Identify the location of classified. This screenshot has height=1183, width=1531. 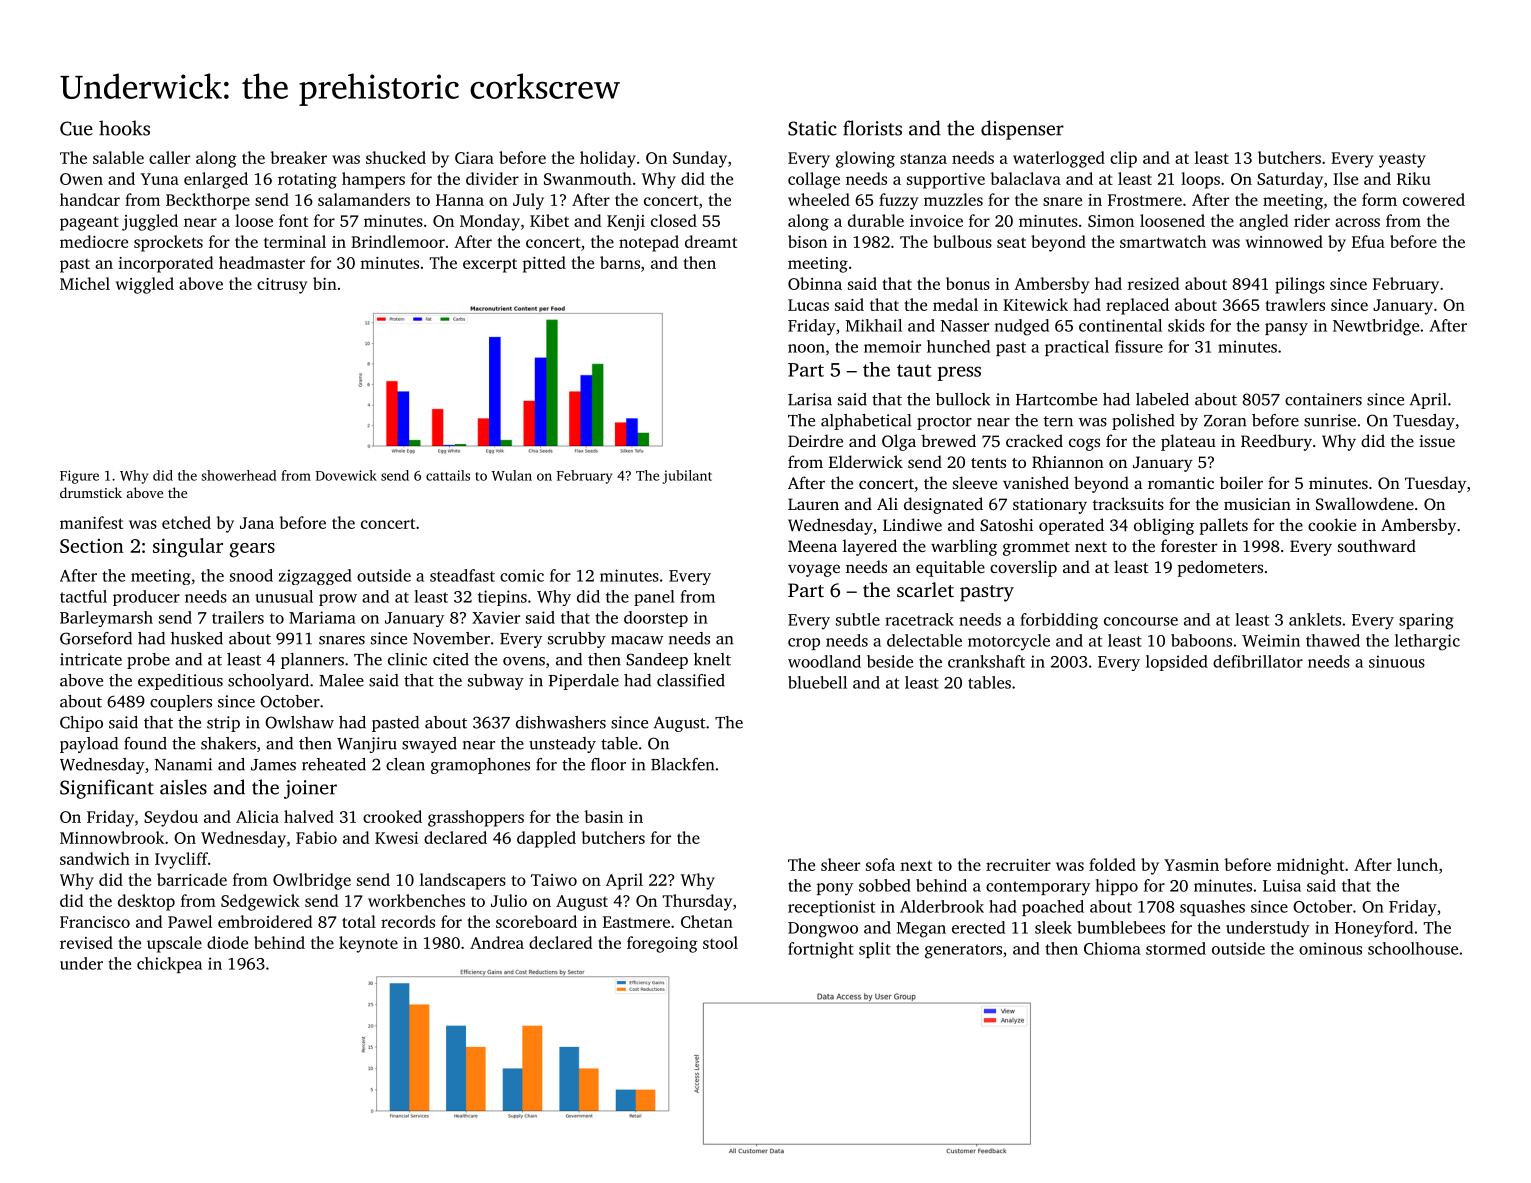
(691, 680).
